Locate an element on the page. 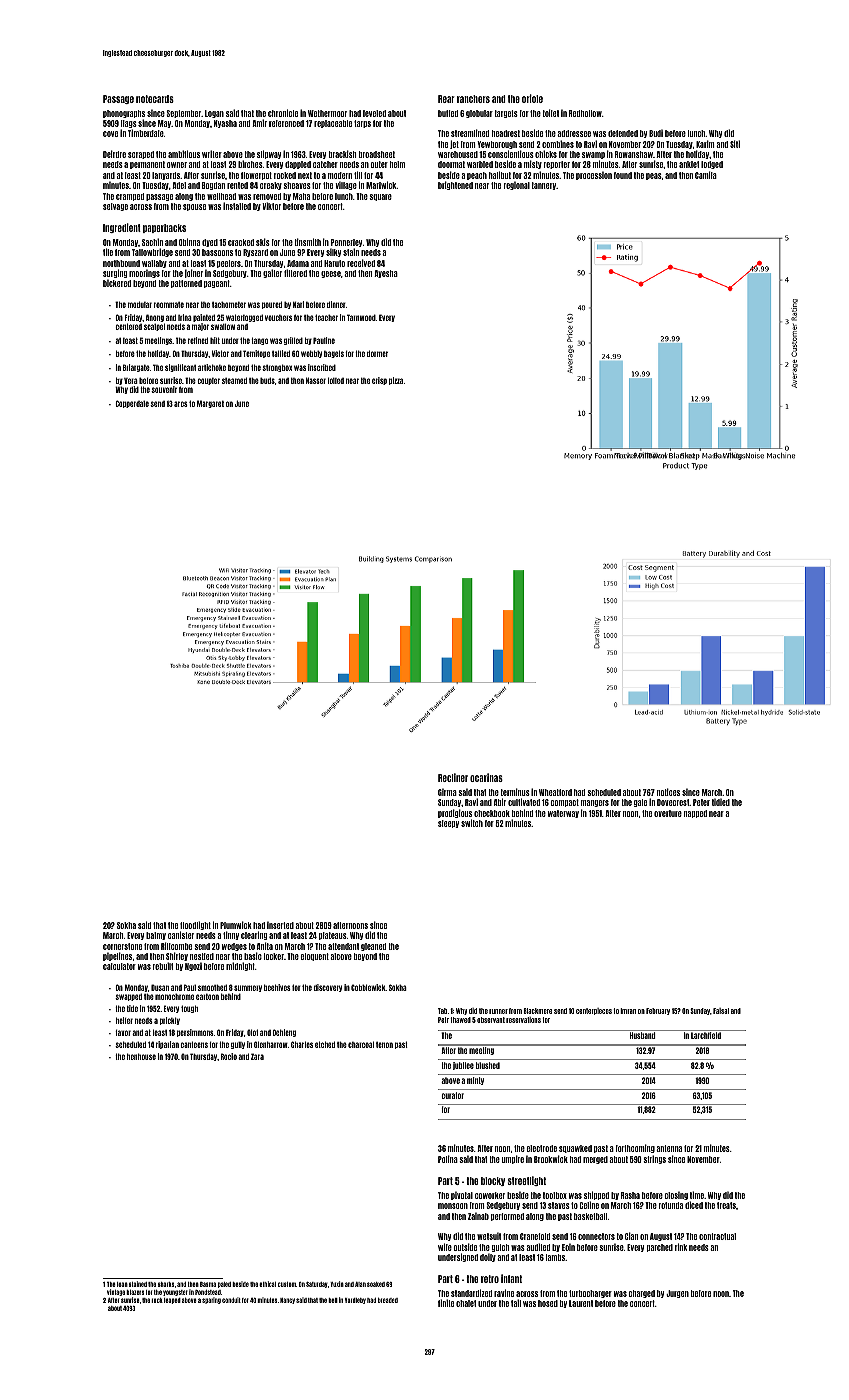 Image resolution: width=849 pixels, height=1400 pixels. tannery is located at coordinates (544, 186).
